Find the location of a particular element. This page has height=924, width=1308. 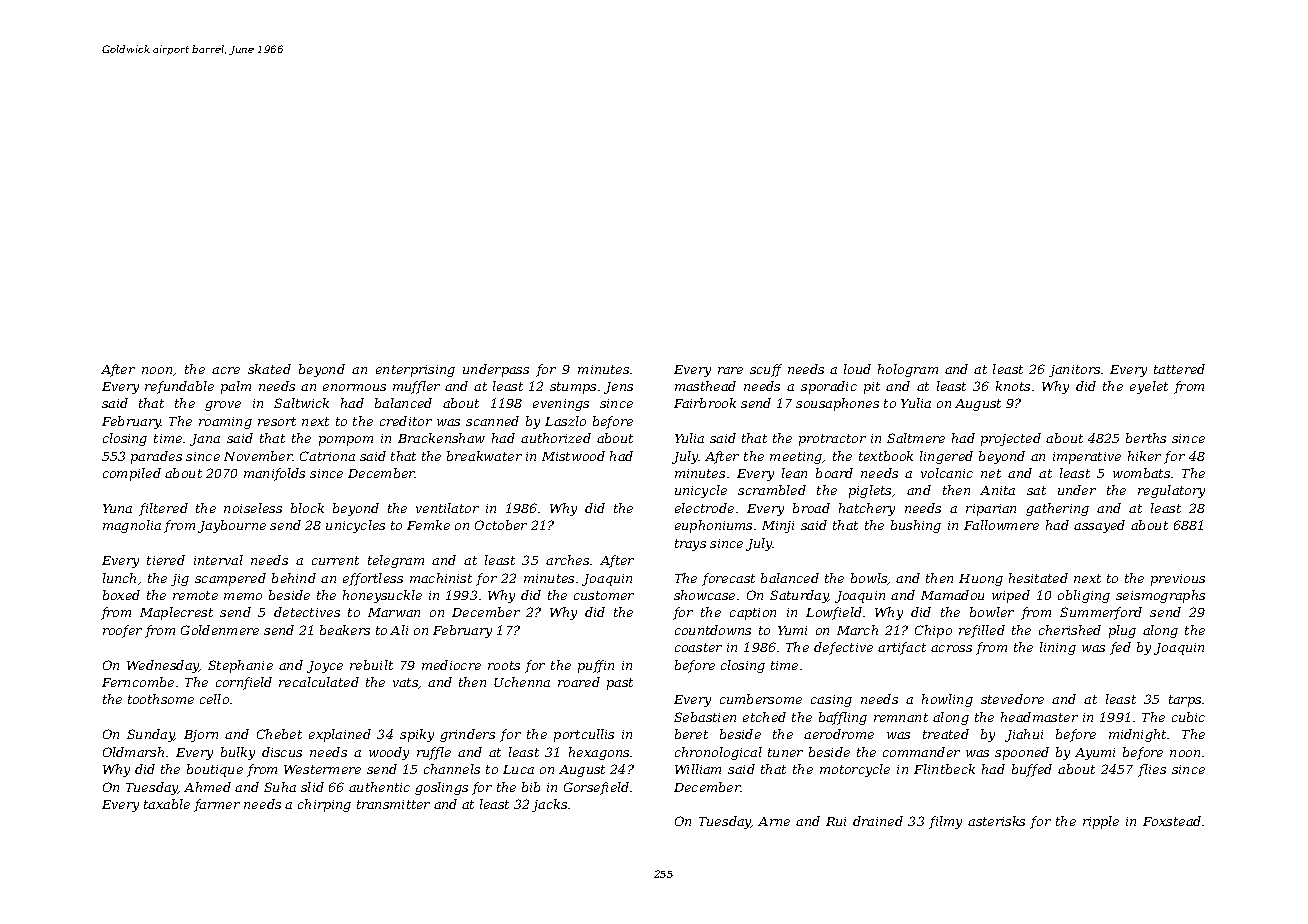

cello is located at coordinates (214, 699).
